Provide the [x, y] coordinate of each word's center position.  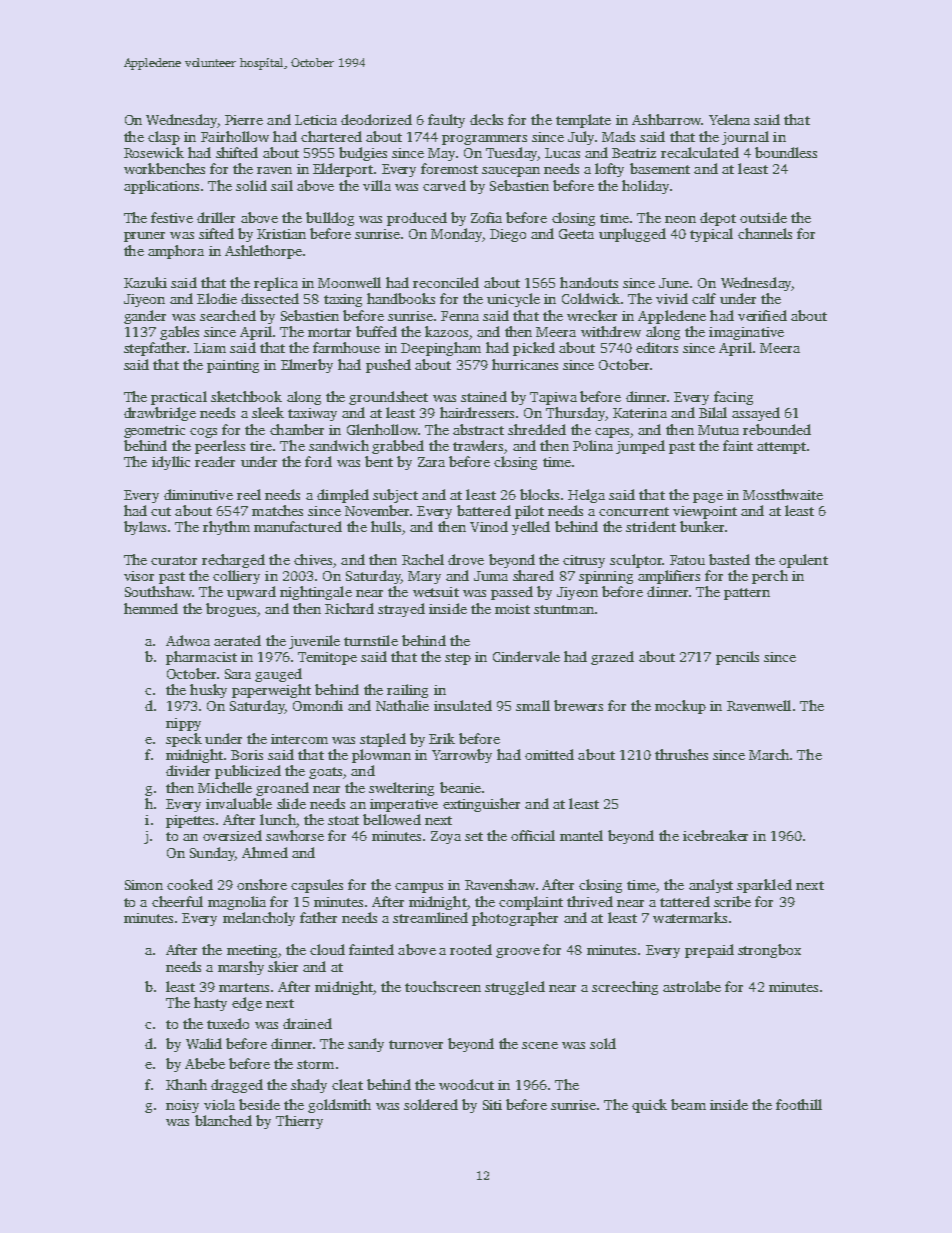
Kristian [281, 234]
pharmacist [201, 658]
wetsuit [436, 592]
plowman [381, 756]
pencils [737, 658]
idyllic [171, 463]
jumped [640, 447]
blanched [223, 1120]
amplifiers [669, 577]
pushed [388, 366]
